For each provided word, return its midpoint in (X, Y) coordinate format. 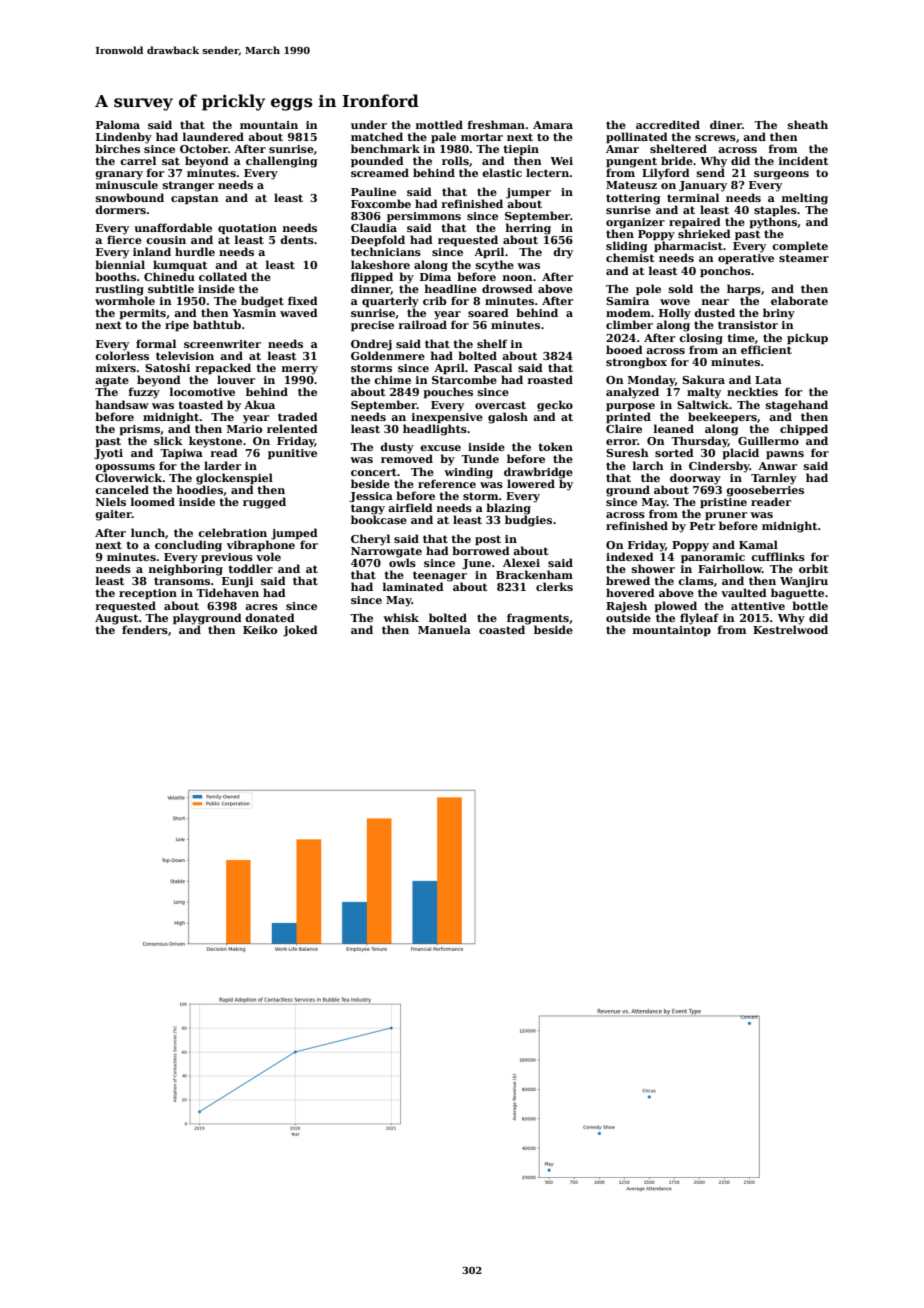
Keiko (260, 629)
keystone (215, 442)
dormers (120, 209)
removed (407, 458)
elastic (502, 172)
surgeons (781, 175)
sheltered (678, 148)
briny (779, 314)
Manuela (444, 629)
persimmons (424, 217)
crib (434, 300)
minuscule (127, 184)
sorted (674, 452)
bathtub (217, 324)
